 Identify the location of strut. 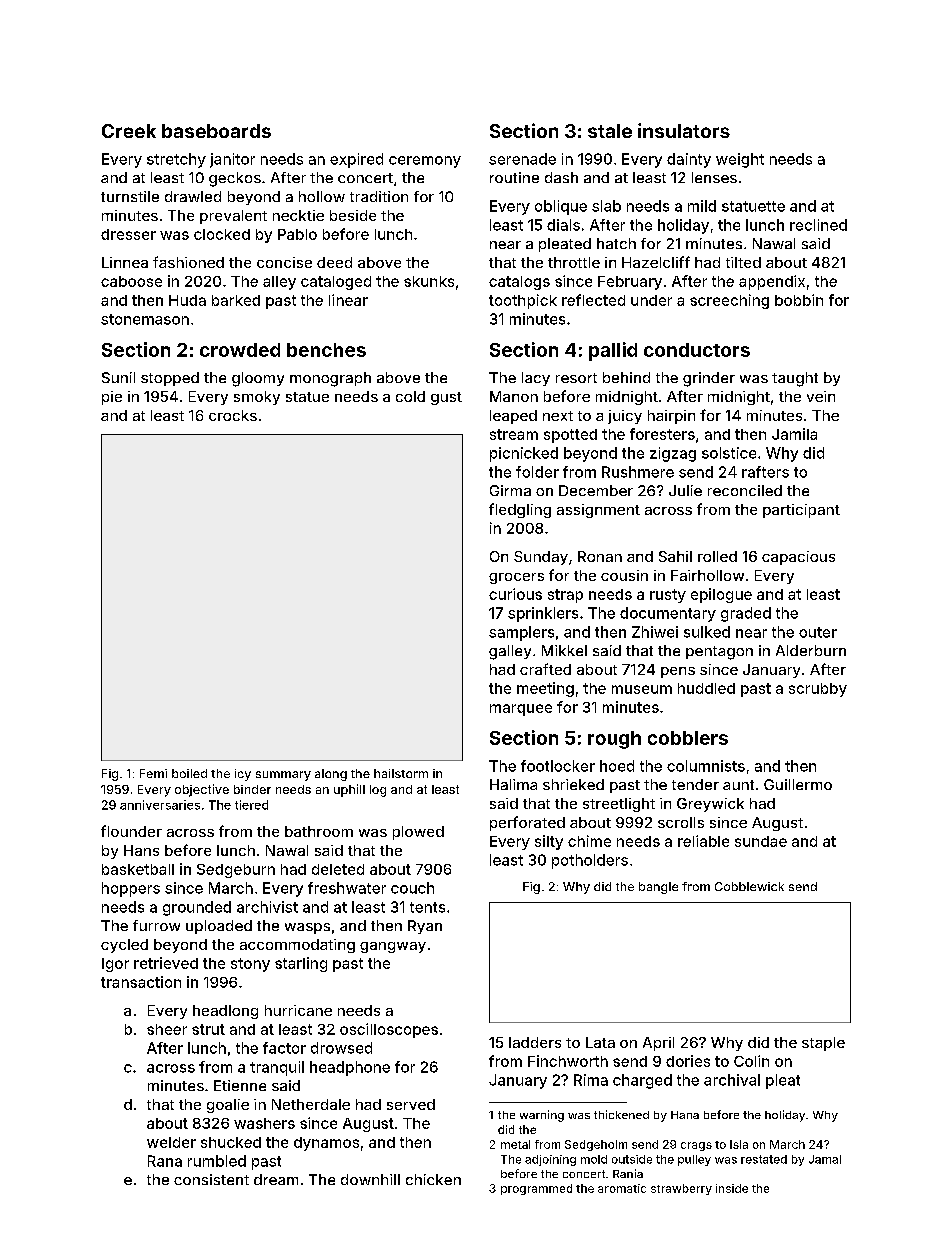
(208, 1029).
